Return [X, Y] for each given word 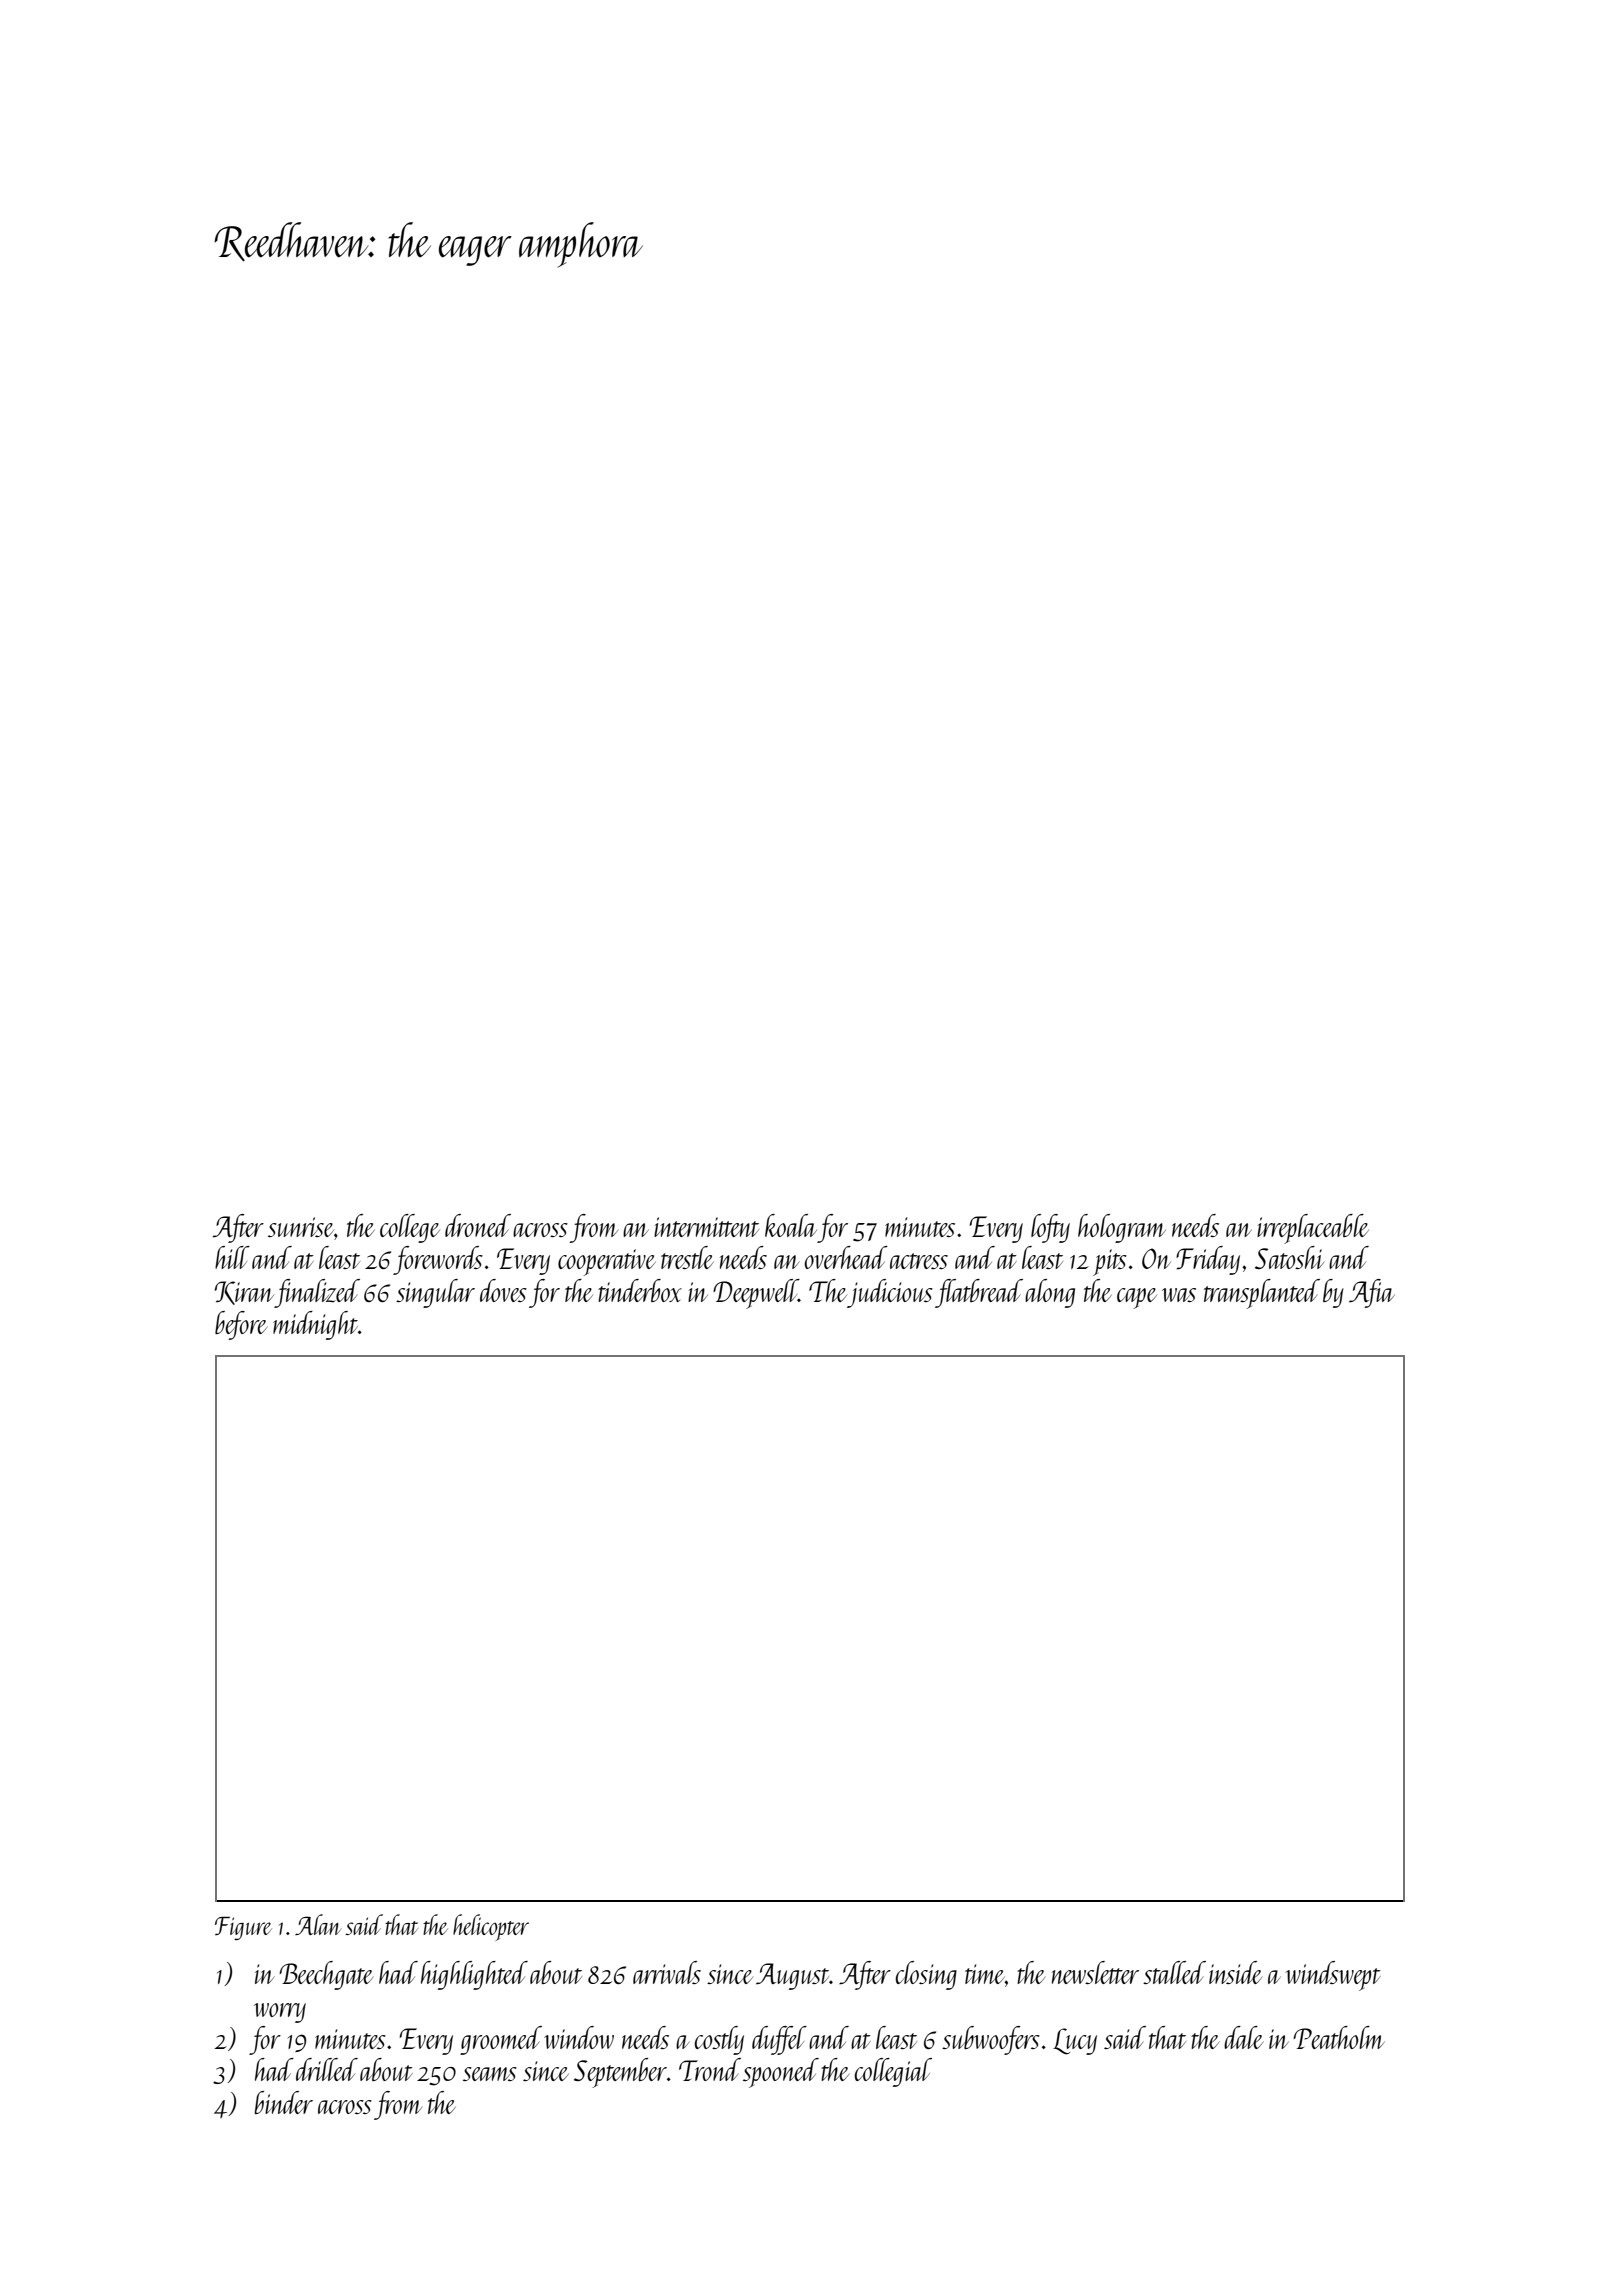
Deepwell [755, 1294]
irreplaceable [1313, 1229]
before [241, 1325]
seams [490, 2074]
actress [919, 1261]
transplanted [1262, 1294]
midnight [315, 1325]
